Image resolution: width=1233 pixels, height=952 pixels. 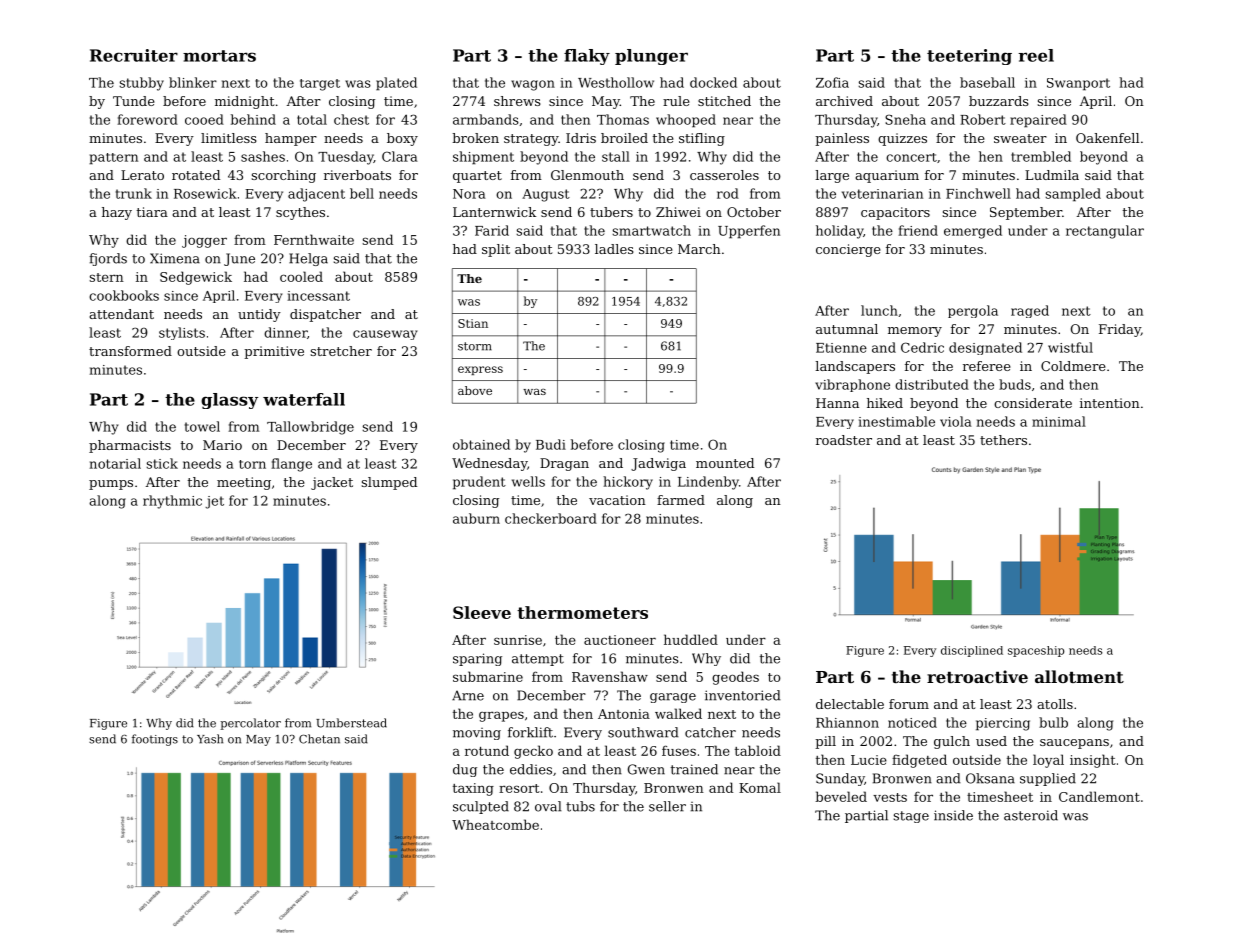 I want to click on auburn, so click(x=476, y=518).
